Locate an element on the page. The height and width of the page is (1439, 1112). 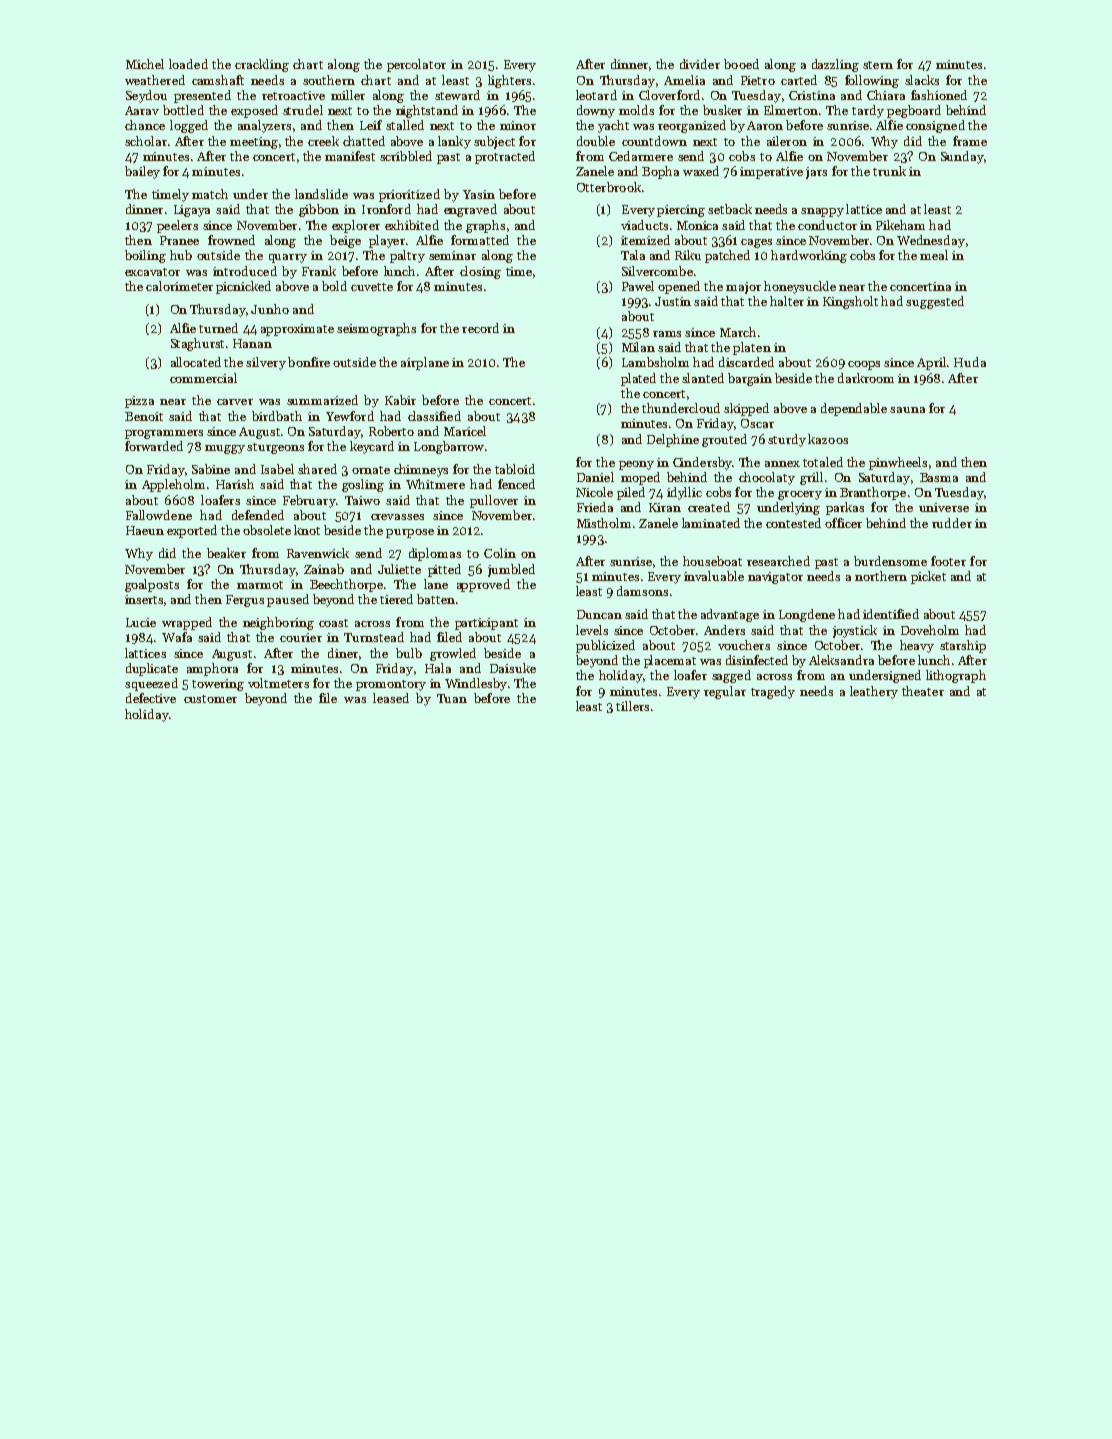
presented is located at coordinates (202, 96).
